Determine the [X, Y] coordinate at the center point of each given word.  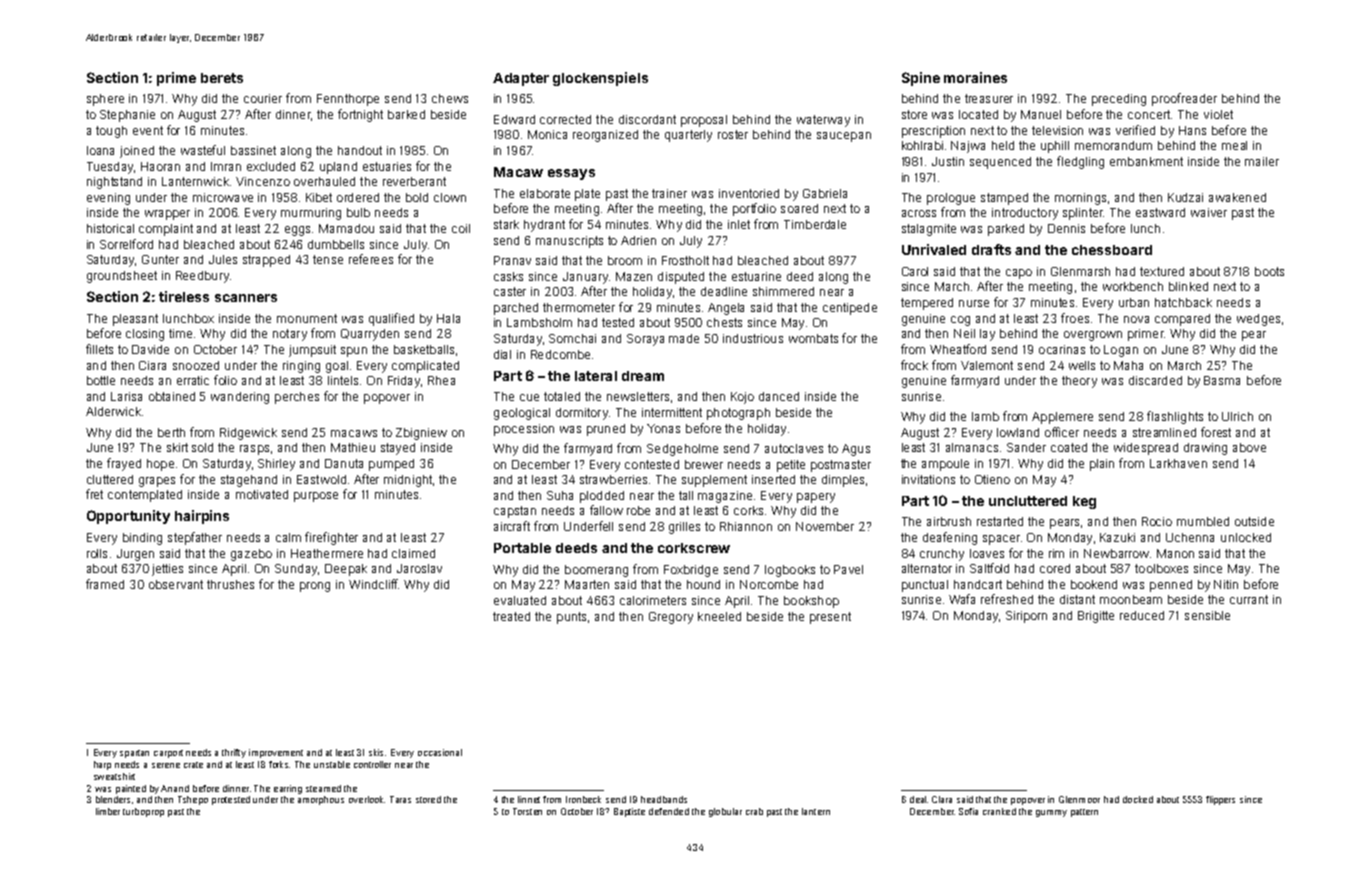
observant [176, 584]
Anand [175, 788]
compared [1182, 320]
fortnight [360, 115]
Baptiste [629, 812]
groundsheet [122, 277]
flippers [1220, 800]
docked [1138, 799]
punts [571, 618]
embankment [1146, 161]
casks [508, 276]
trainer [669, 193]
